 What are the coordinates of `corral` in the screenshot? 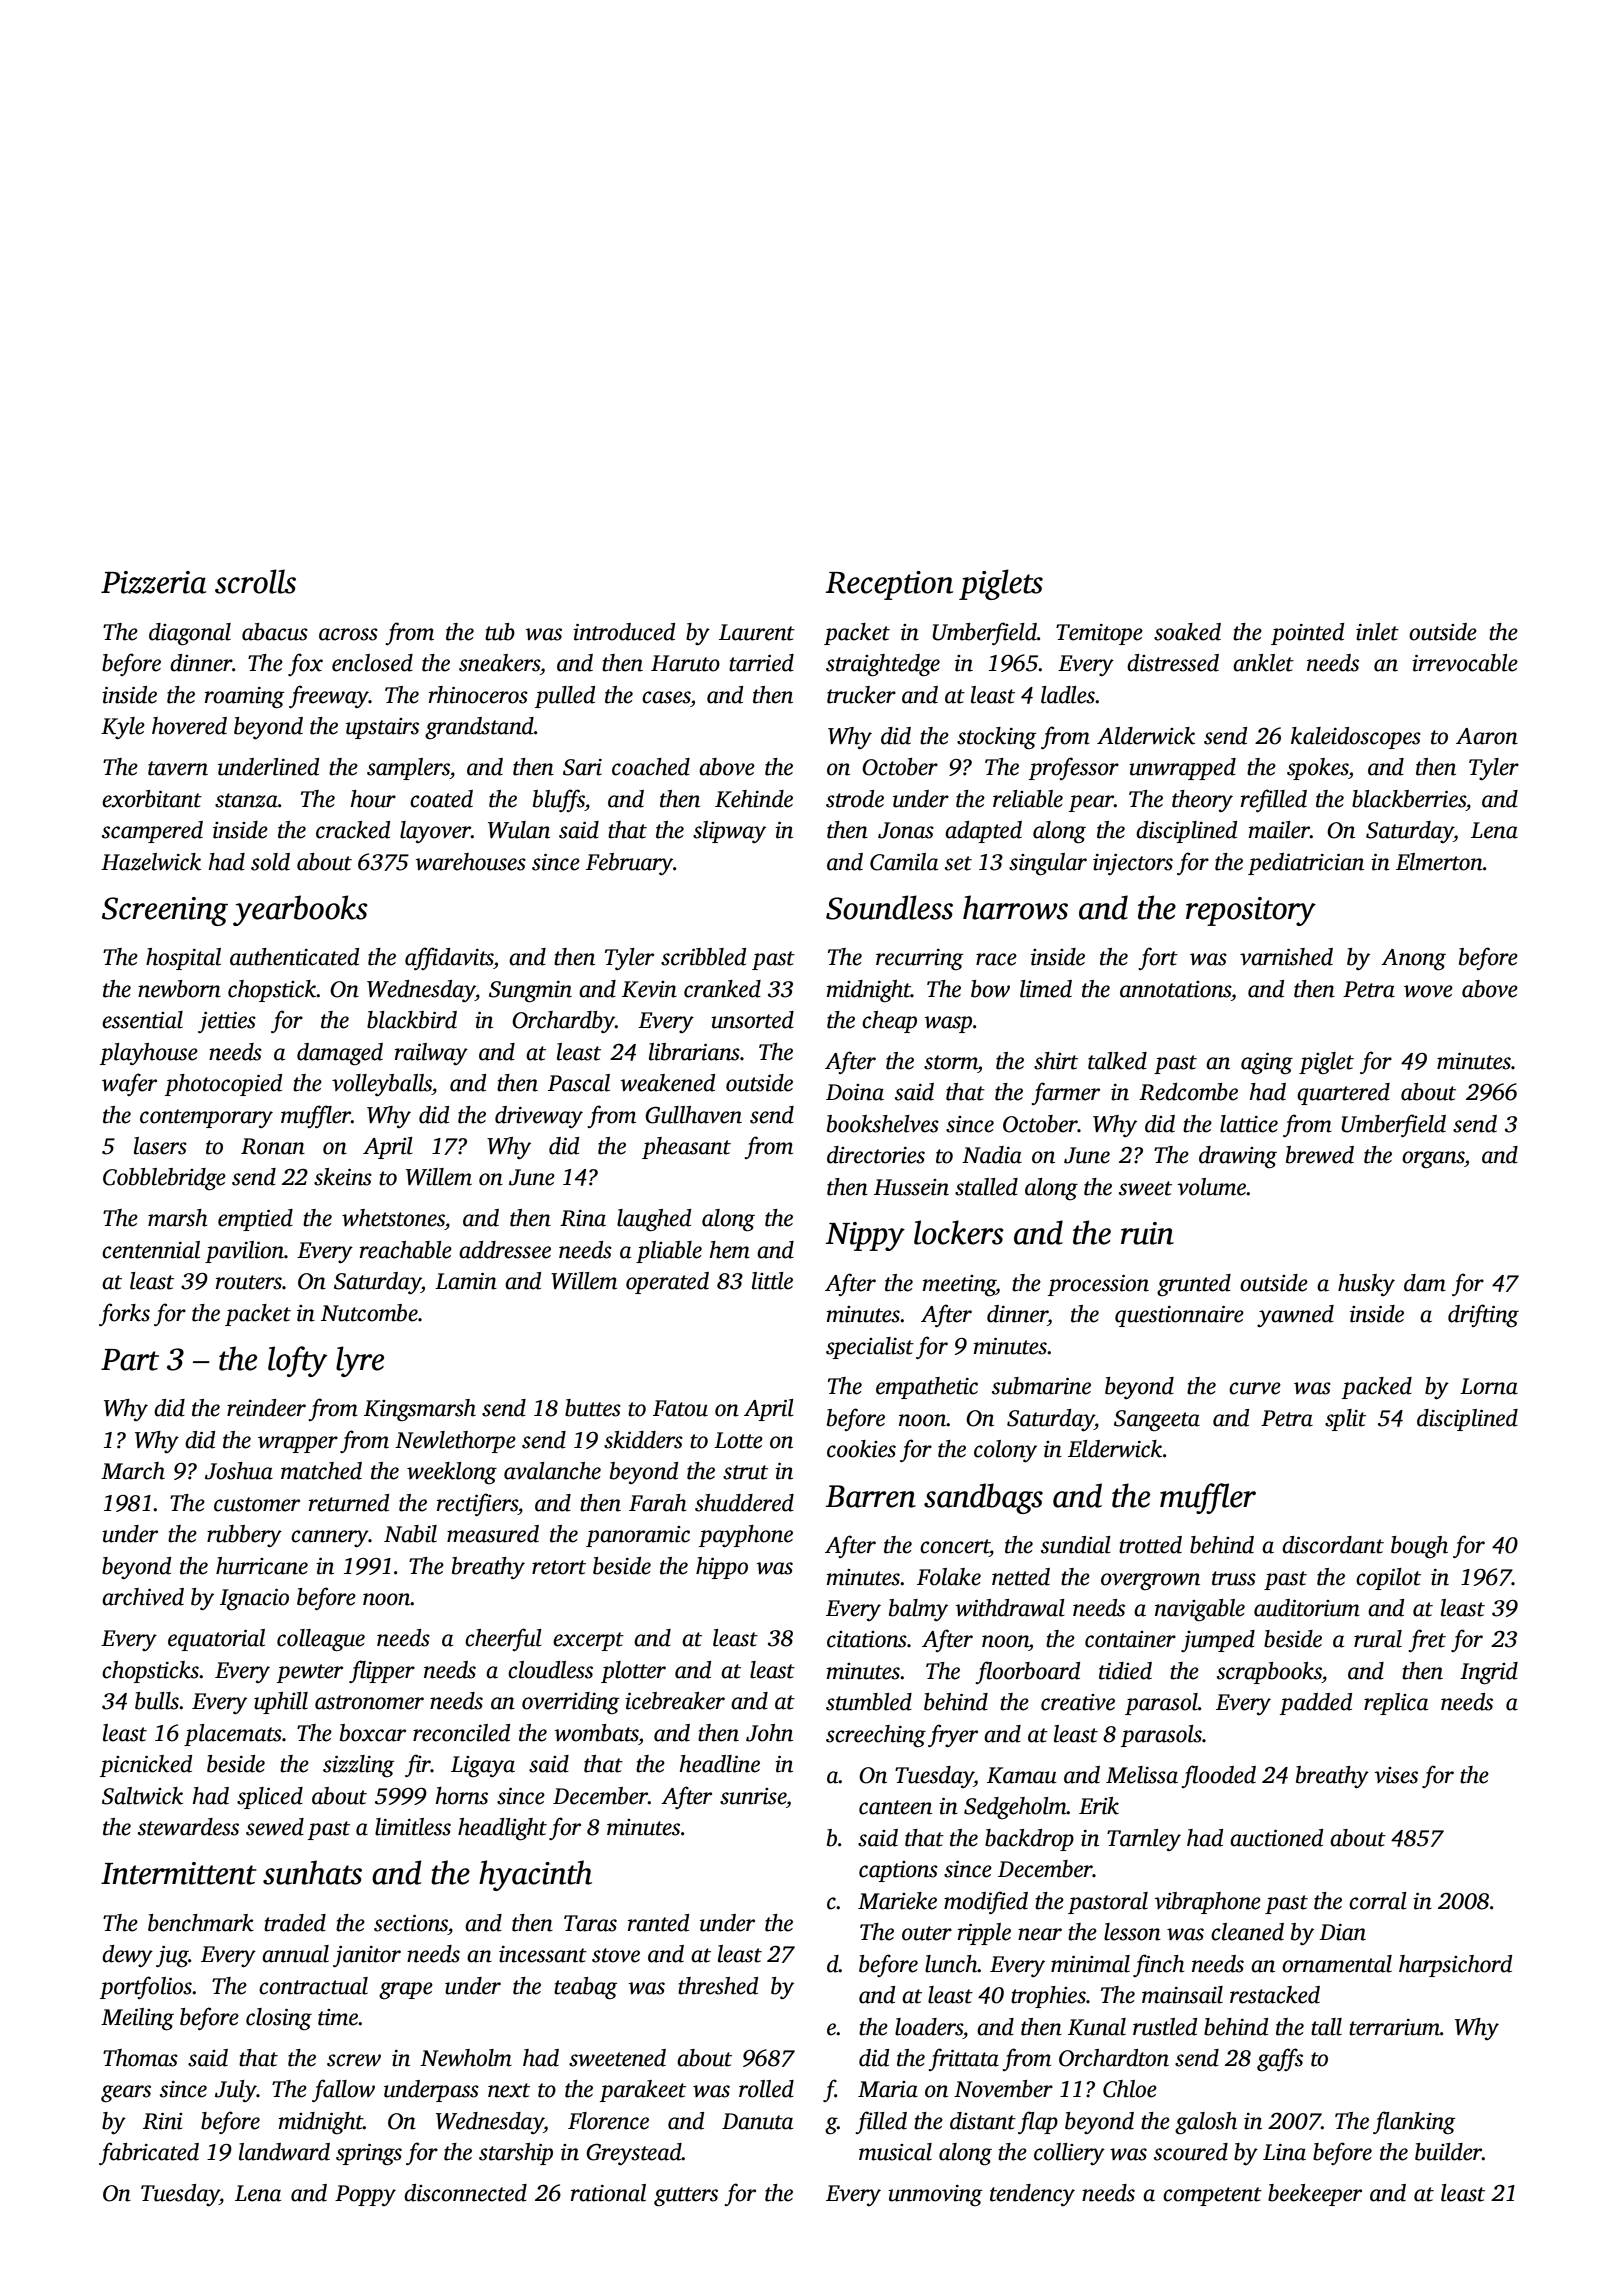 It's located at (1378, 1901).
